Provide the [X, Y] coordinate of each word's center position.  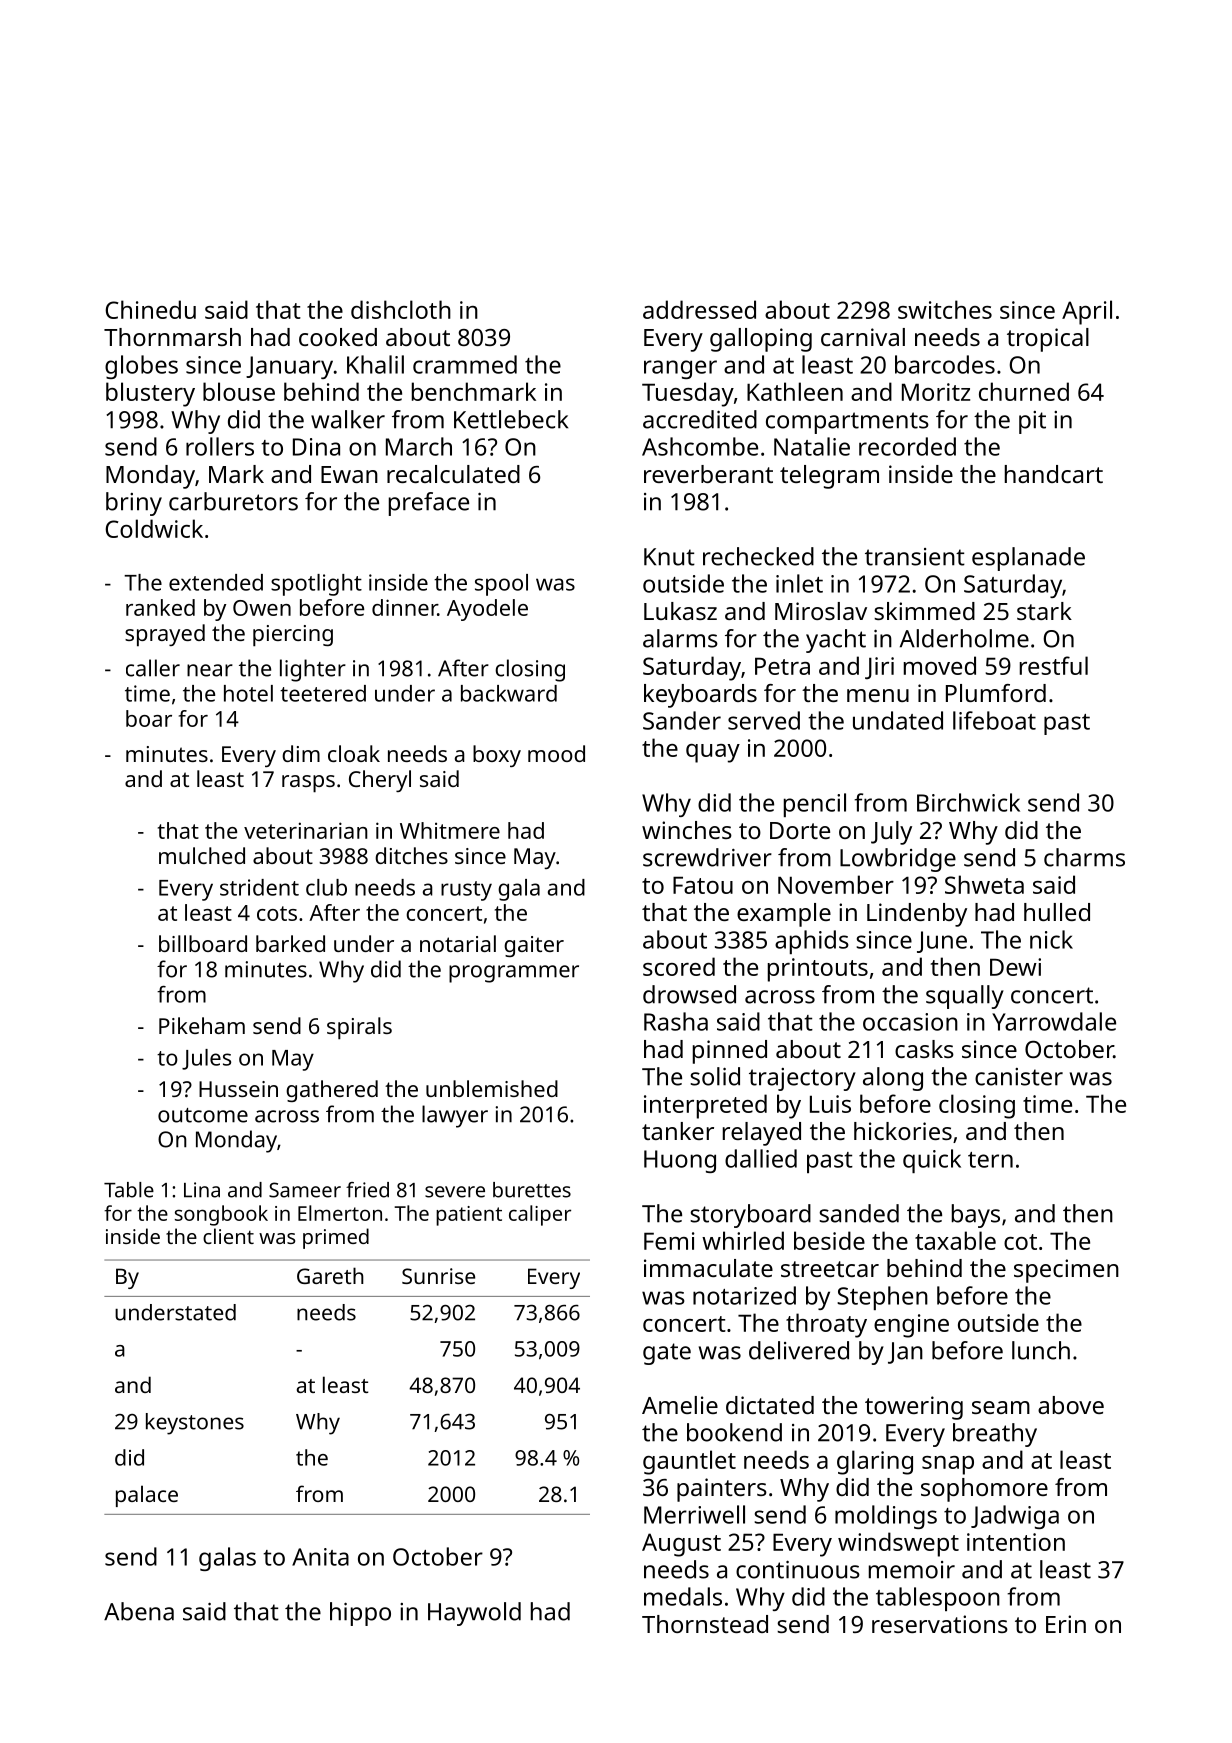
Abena [139, 1611]
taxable [955, 1240]
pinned [730, 1052]
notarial [458, 943]
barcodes [945, 364]
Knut [669, 557]
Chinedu [150, 309]
